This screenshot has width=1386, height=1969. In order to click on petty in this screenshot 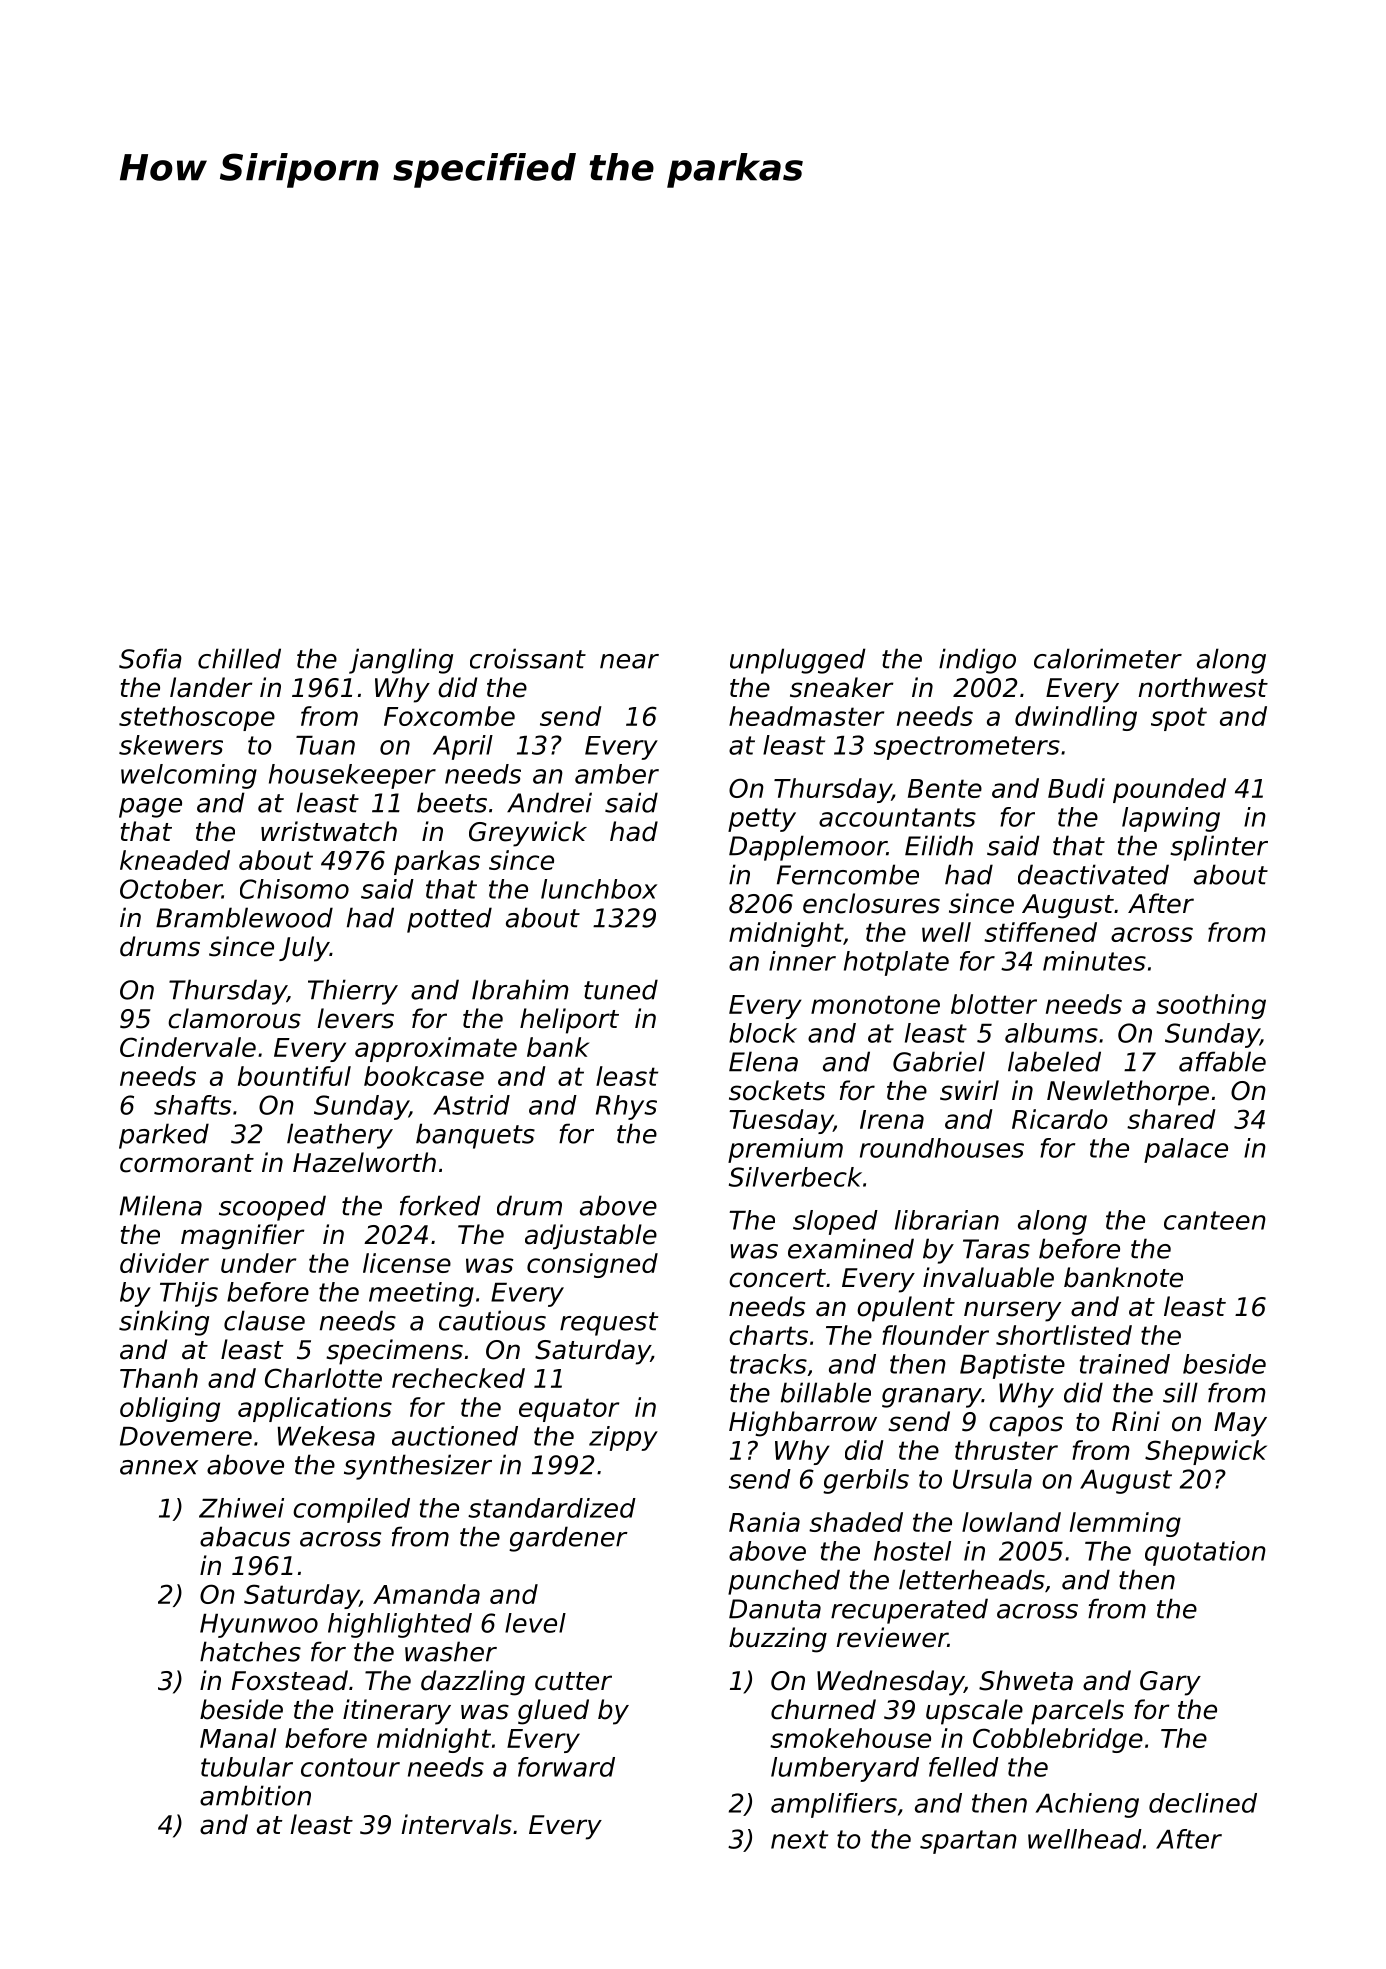, I will do `click(762, 820)`.
